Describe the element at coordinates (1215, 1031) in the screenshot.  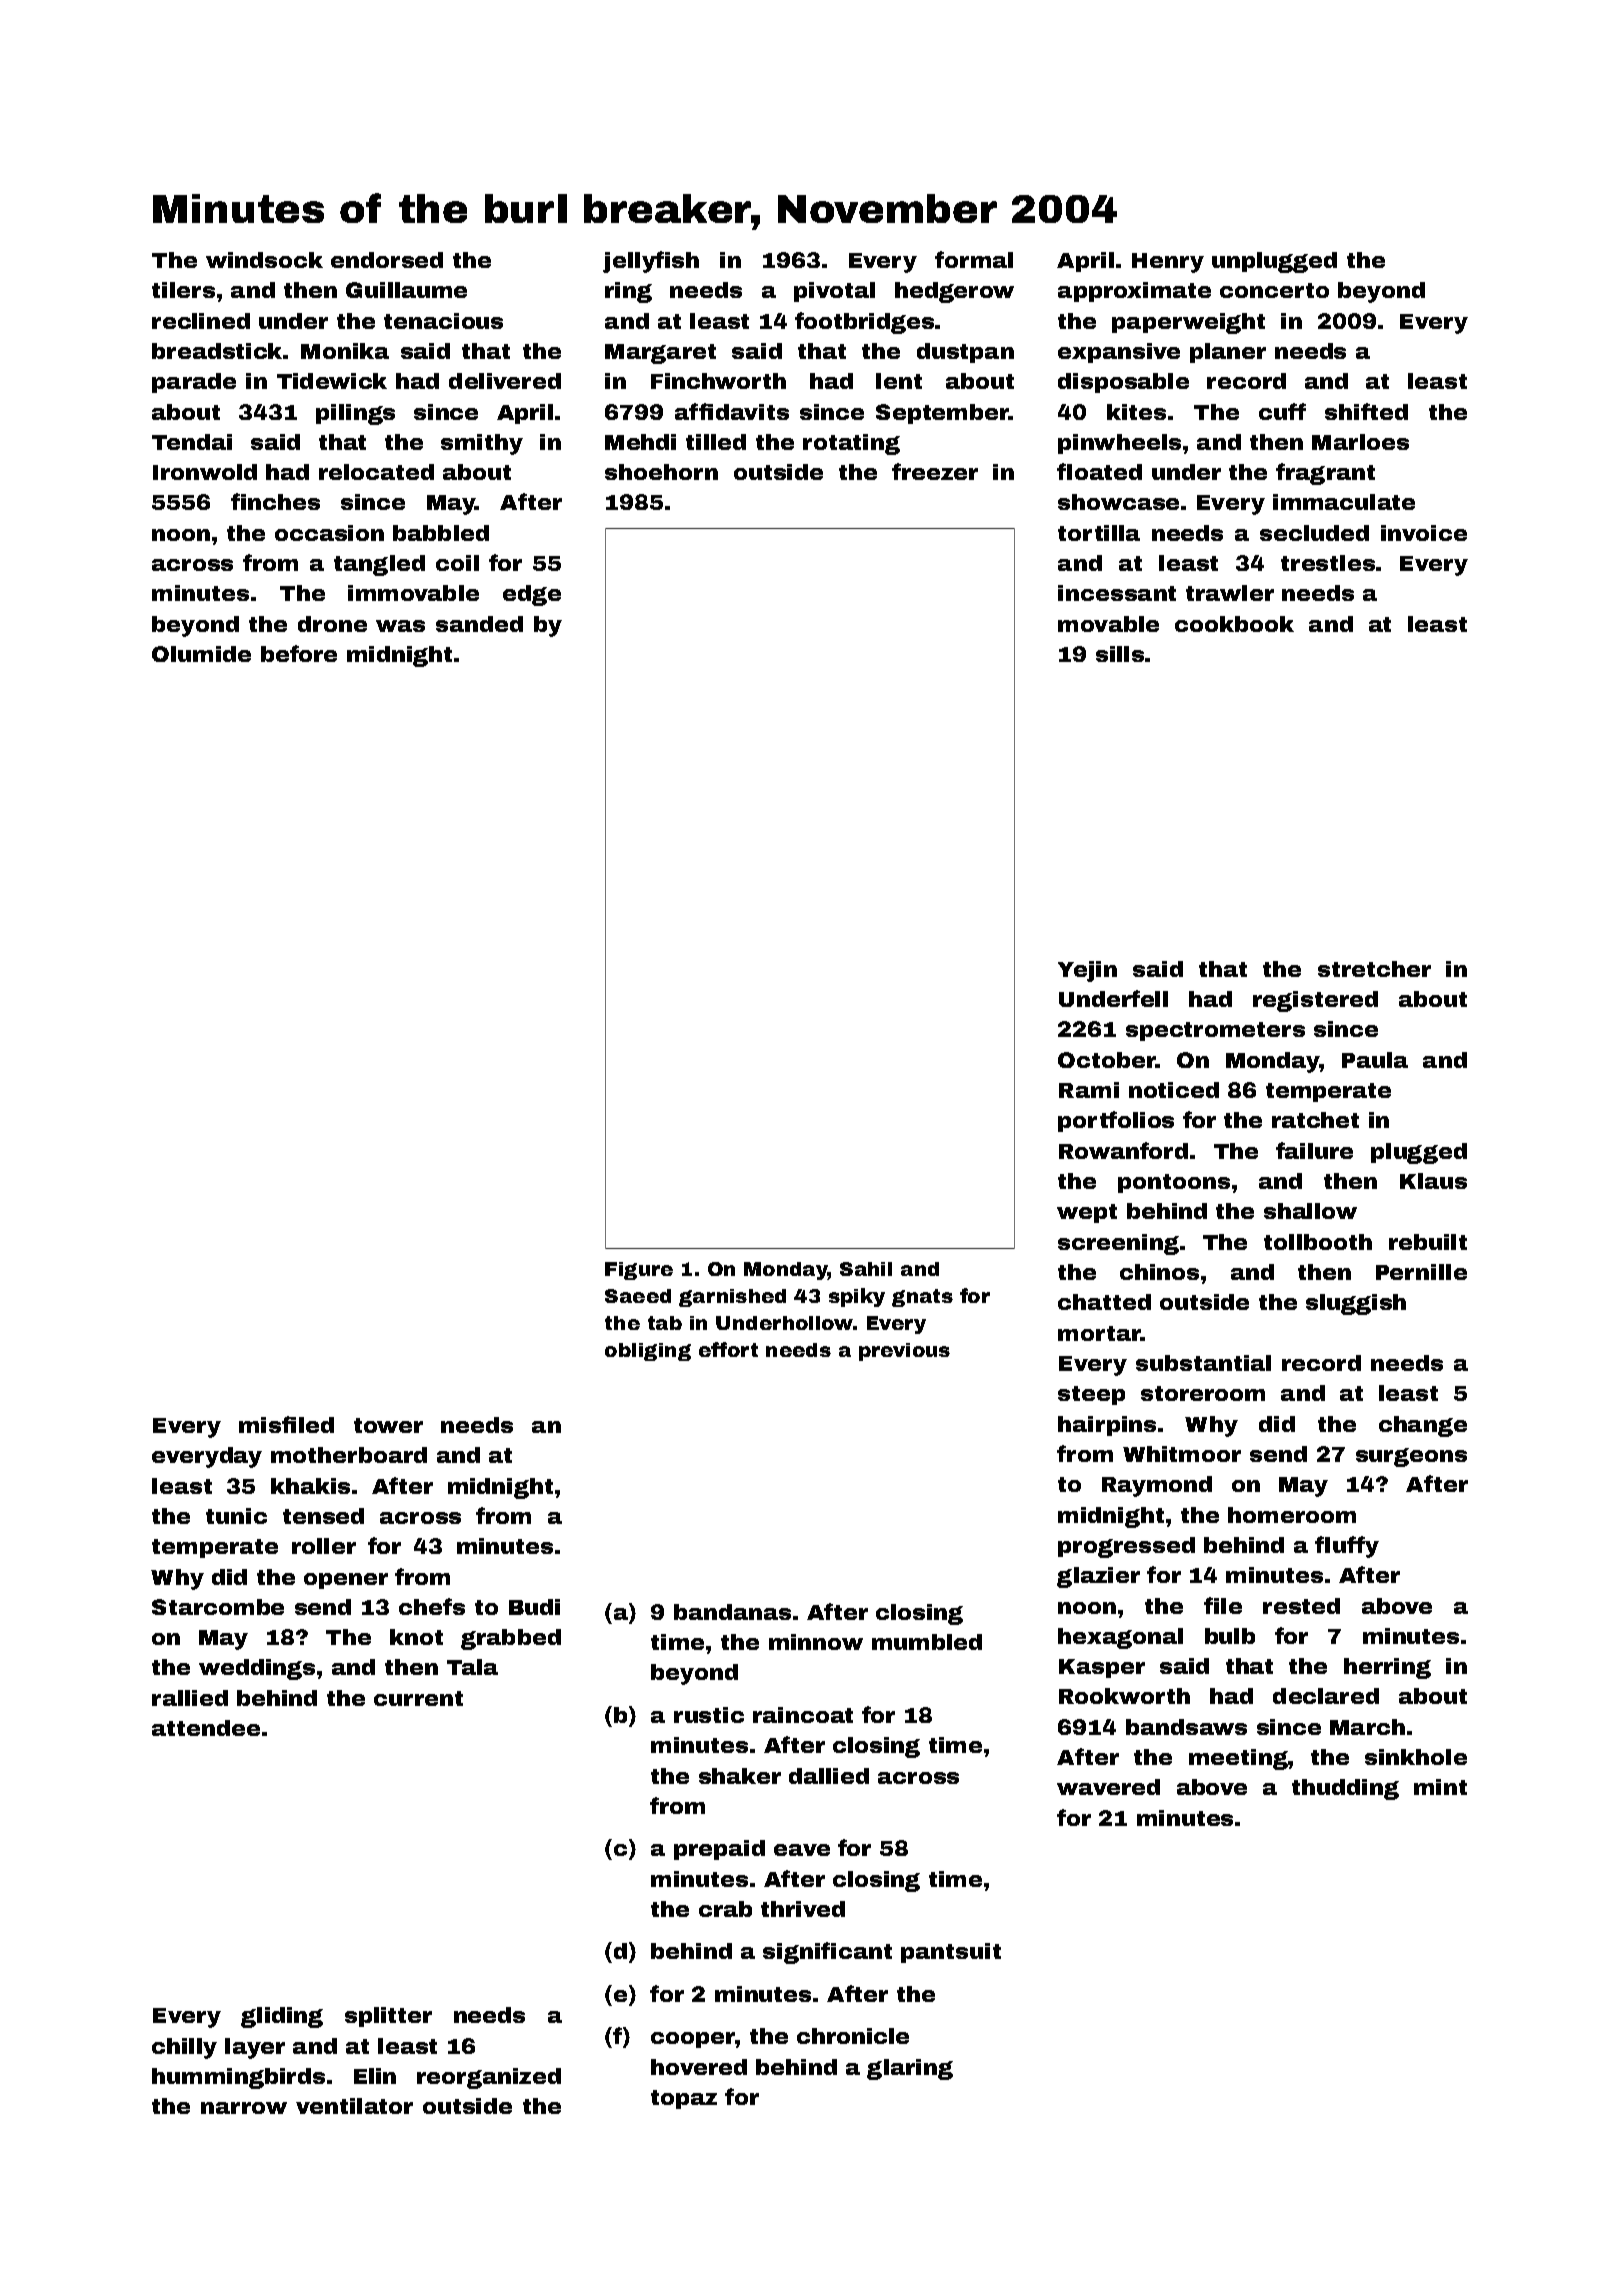
I see `spectrometers` at that location.
